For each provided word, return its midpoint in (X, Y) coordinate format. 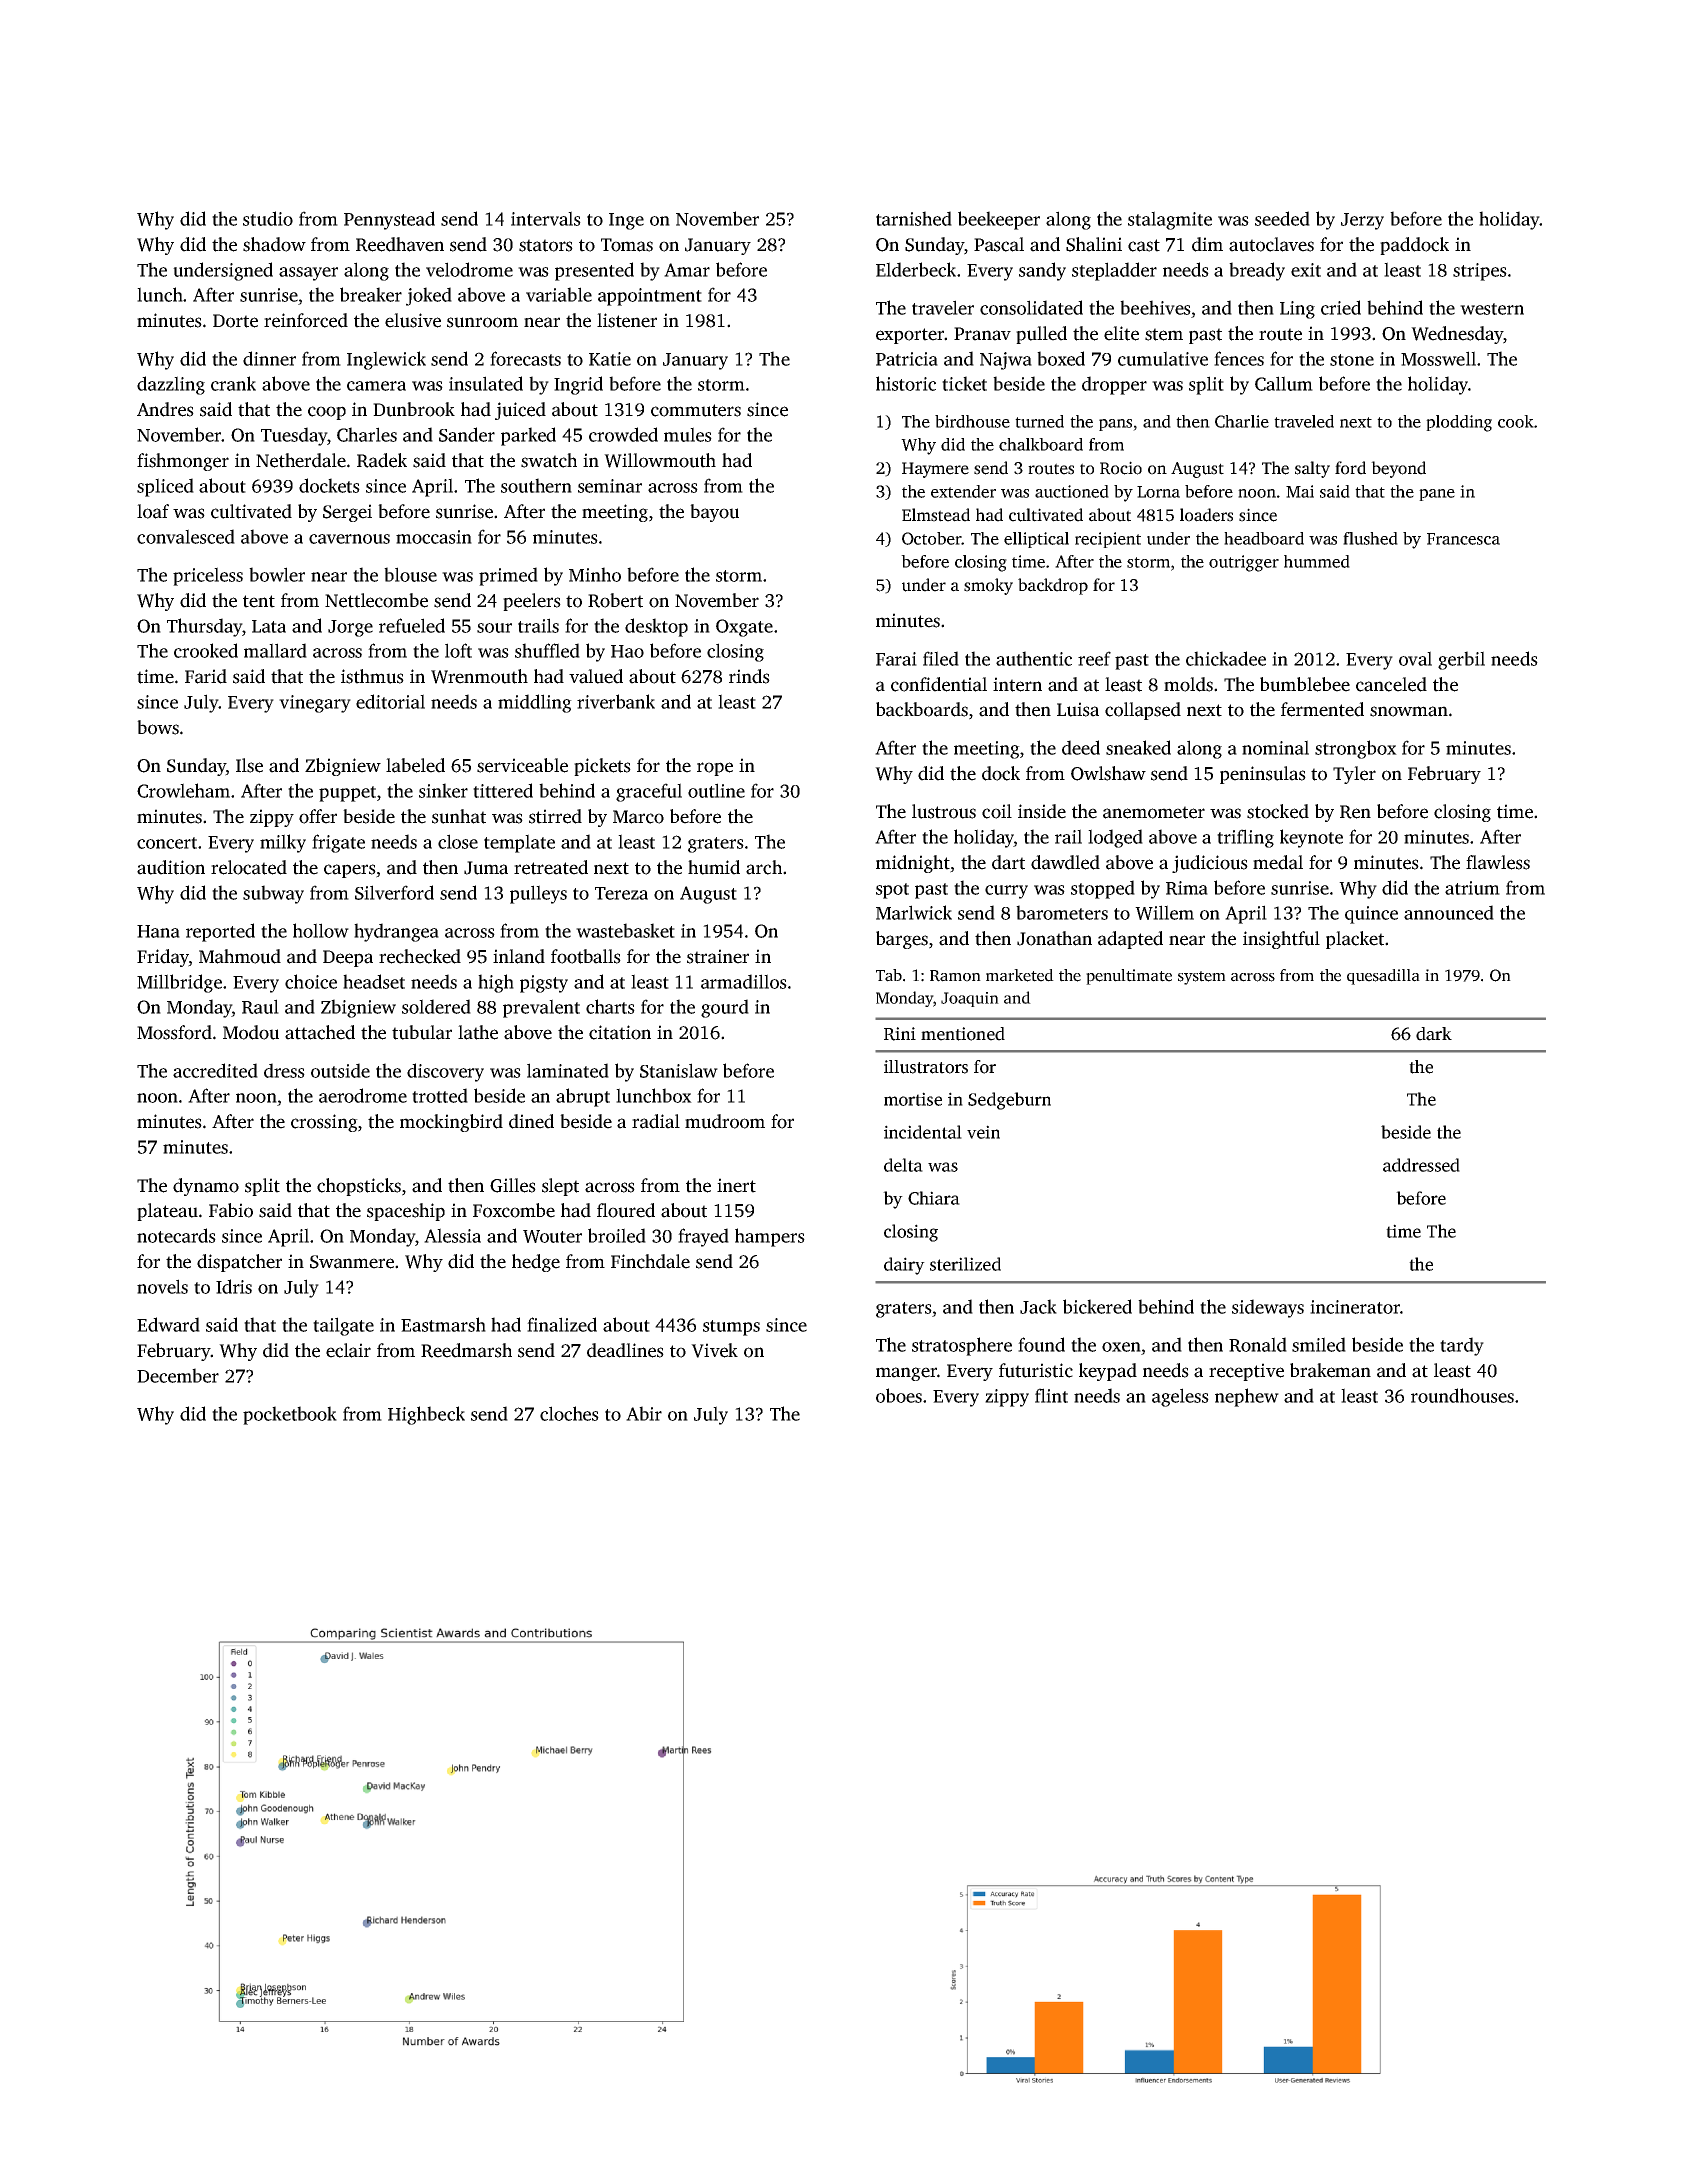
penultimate (1129, 977)
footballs (586, 956)
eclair (348, 1350)
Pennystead (389, 220)
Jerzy (1362, 221)
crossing (324, 1123)
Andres (165, 409)
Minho (595, 574)
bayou (714, 513)
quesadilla (1383, 977)
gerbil (1461, 660)
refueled (412, 625)
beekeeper (999, 220)
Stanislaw (679, 1070)
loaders (1206, 515)
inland (519, 956)
